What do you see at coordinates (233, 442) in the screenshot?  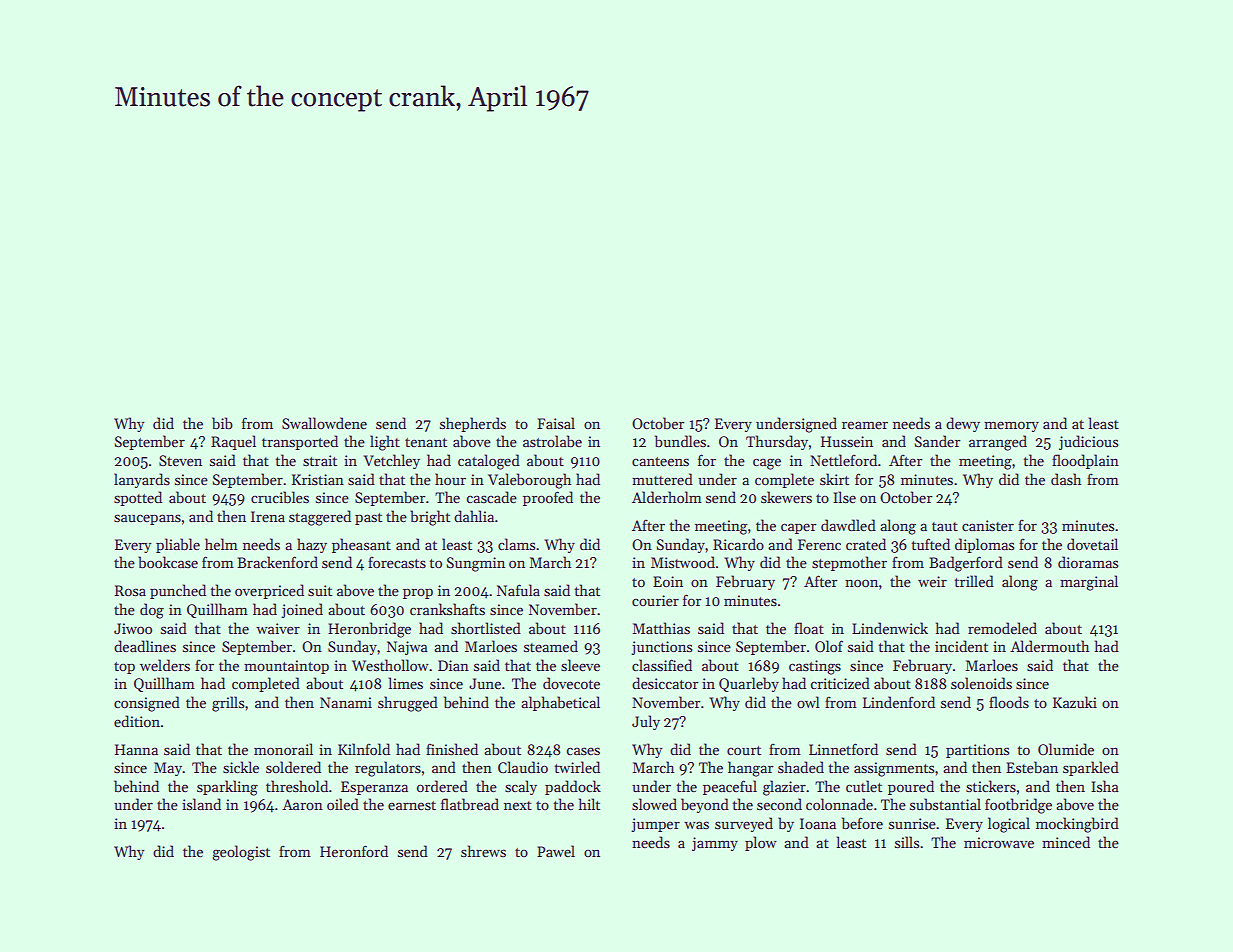 I see `Raquel` at bounding box center [233, 442].
